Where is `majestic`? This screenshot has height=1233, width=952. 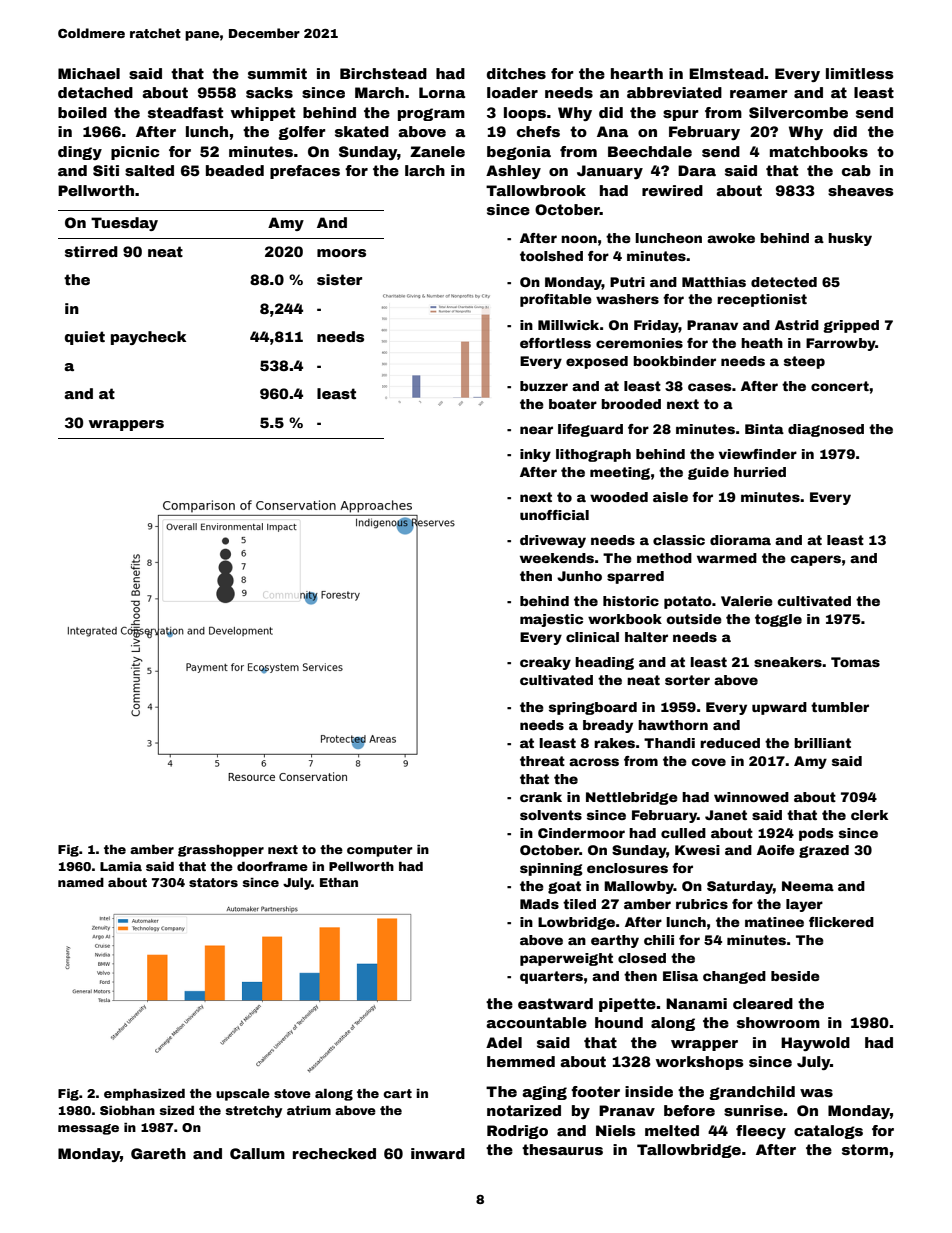 majestic is located at coordinates (551, 620).
